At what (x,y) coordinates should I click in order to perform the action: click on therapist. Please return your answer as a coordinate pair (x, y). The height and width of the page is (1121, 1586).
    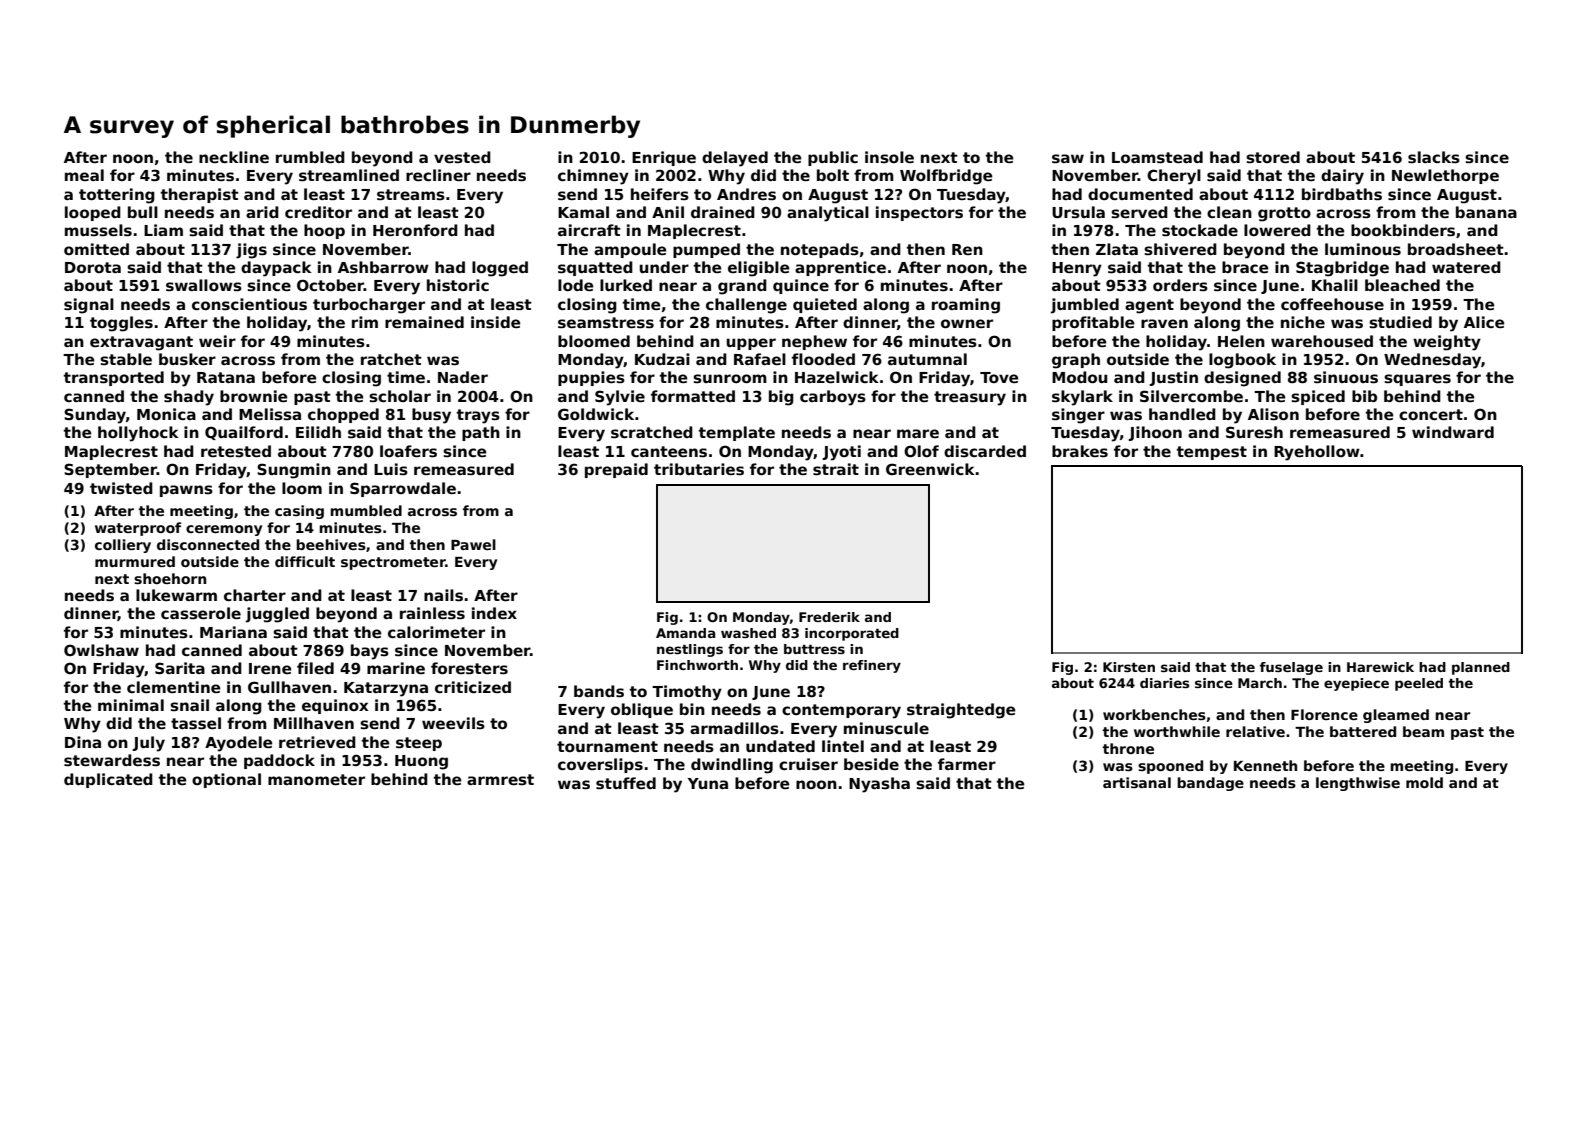
    Looking at the image, I should click on (200, 195).
